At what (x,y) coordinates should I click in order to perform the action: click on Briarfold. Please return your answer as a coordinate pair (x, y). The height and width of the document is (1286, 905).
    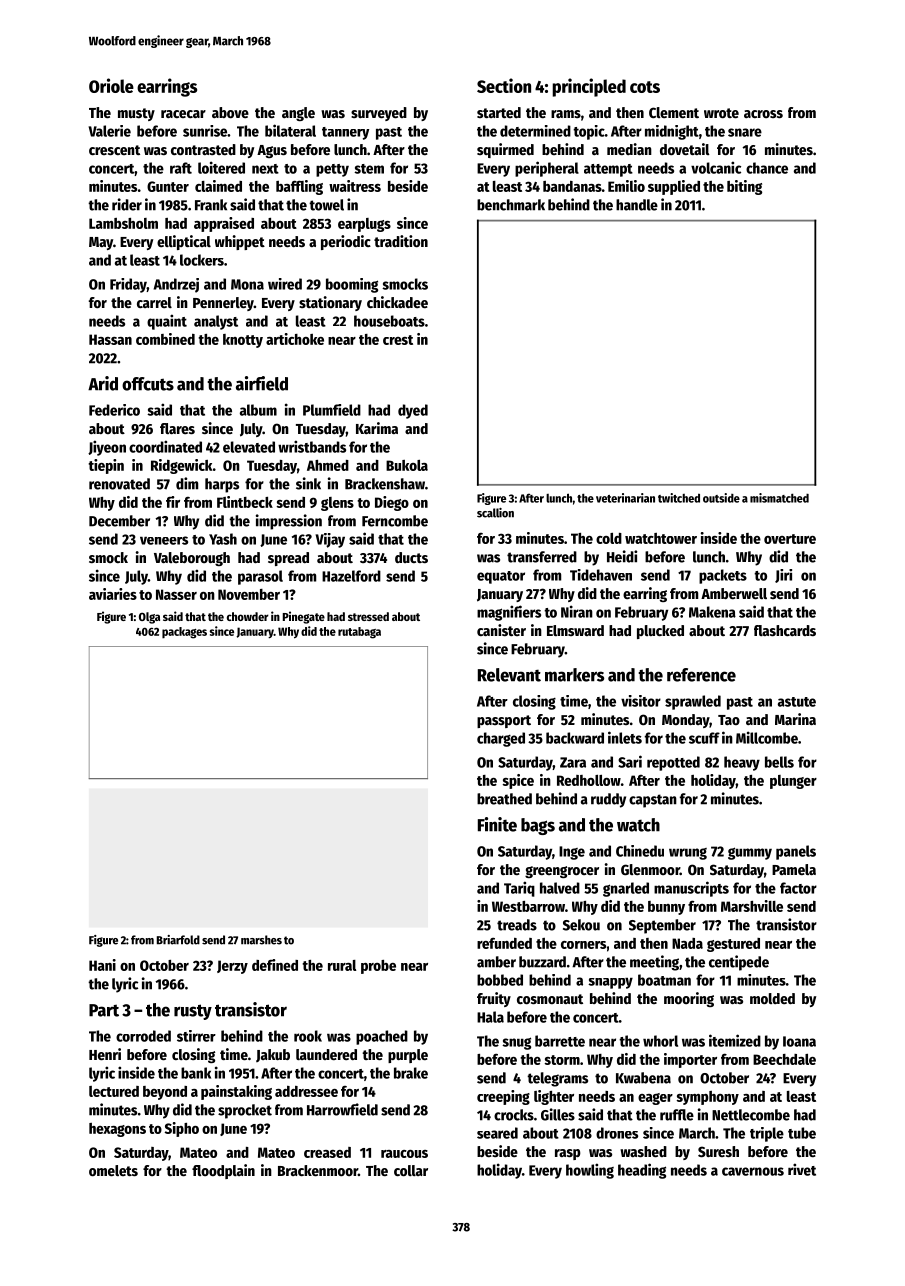
    Looking at the image, I should click on (178, 940).
